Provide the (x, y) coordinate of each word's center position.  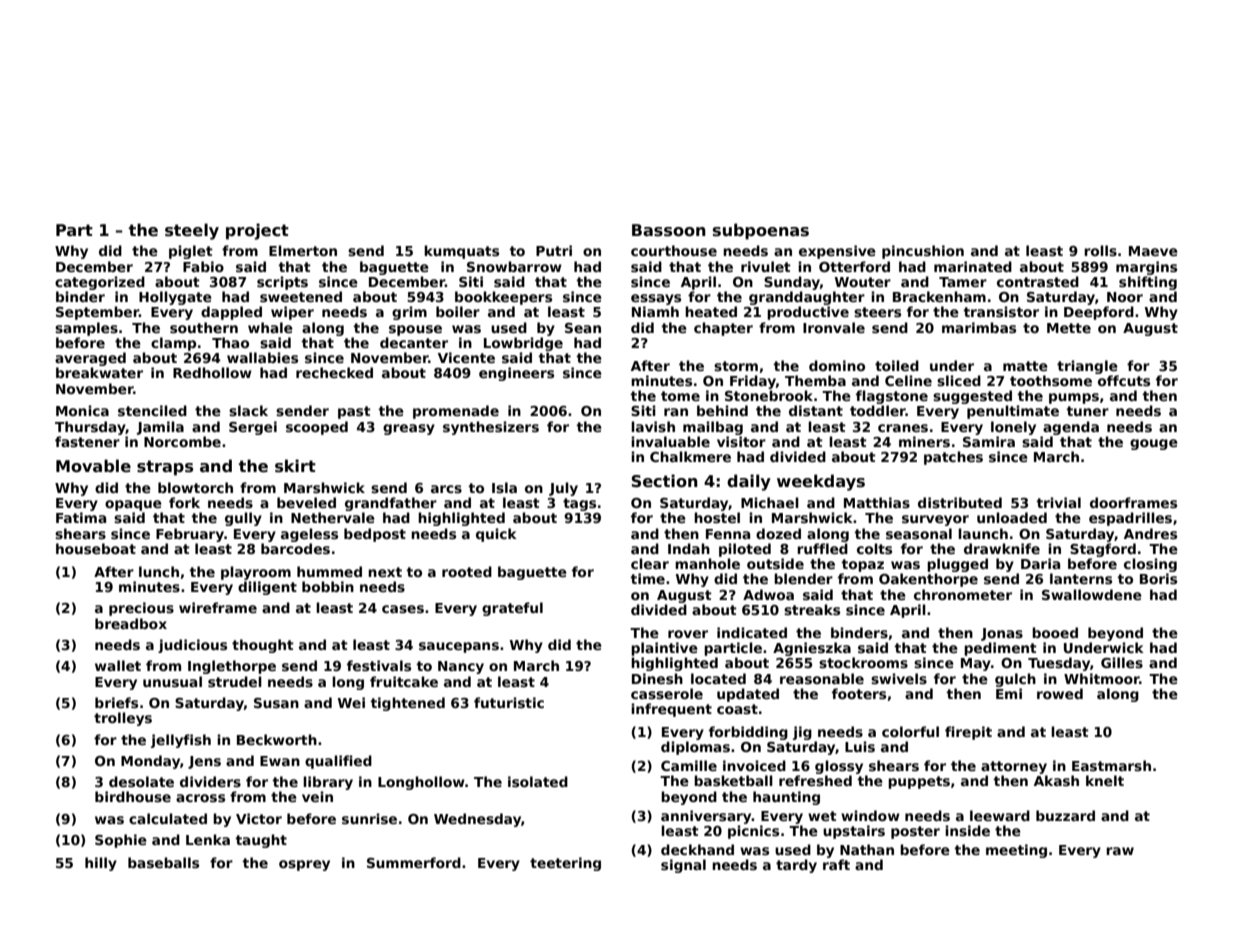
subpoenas (761, 231)
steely (192, 231)
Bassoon (669, 230)
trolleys (123, 719)
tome (680, 396)
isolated (538, 781)
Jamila (160, 428)
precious (141, 609)
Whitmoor (1102, 678)
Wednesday (477, 820)
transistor (1001, 311)
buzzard (1065, 815)
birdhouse (133, 796)
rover (688, 634)
